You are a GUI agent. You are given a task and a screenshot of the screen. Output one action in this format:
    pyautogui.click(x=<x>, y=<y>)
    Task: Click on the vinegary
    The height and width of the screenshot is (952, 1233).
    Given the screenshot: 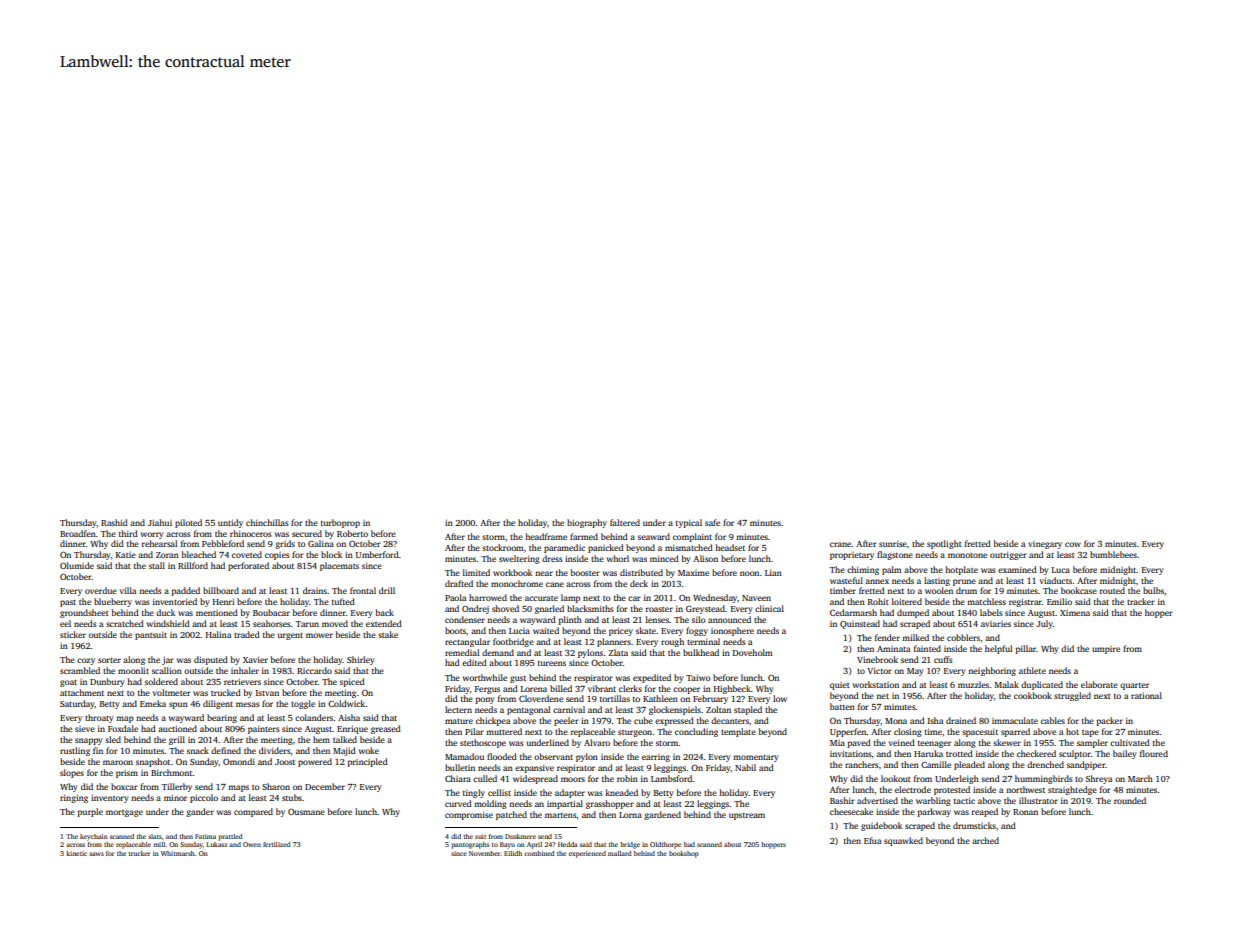 What is the action you would take?
    pyautogui.click(x=1045, y=545)
